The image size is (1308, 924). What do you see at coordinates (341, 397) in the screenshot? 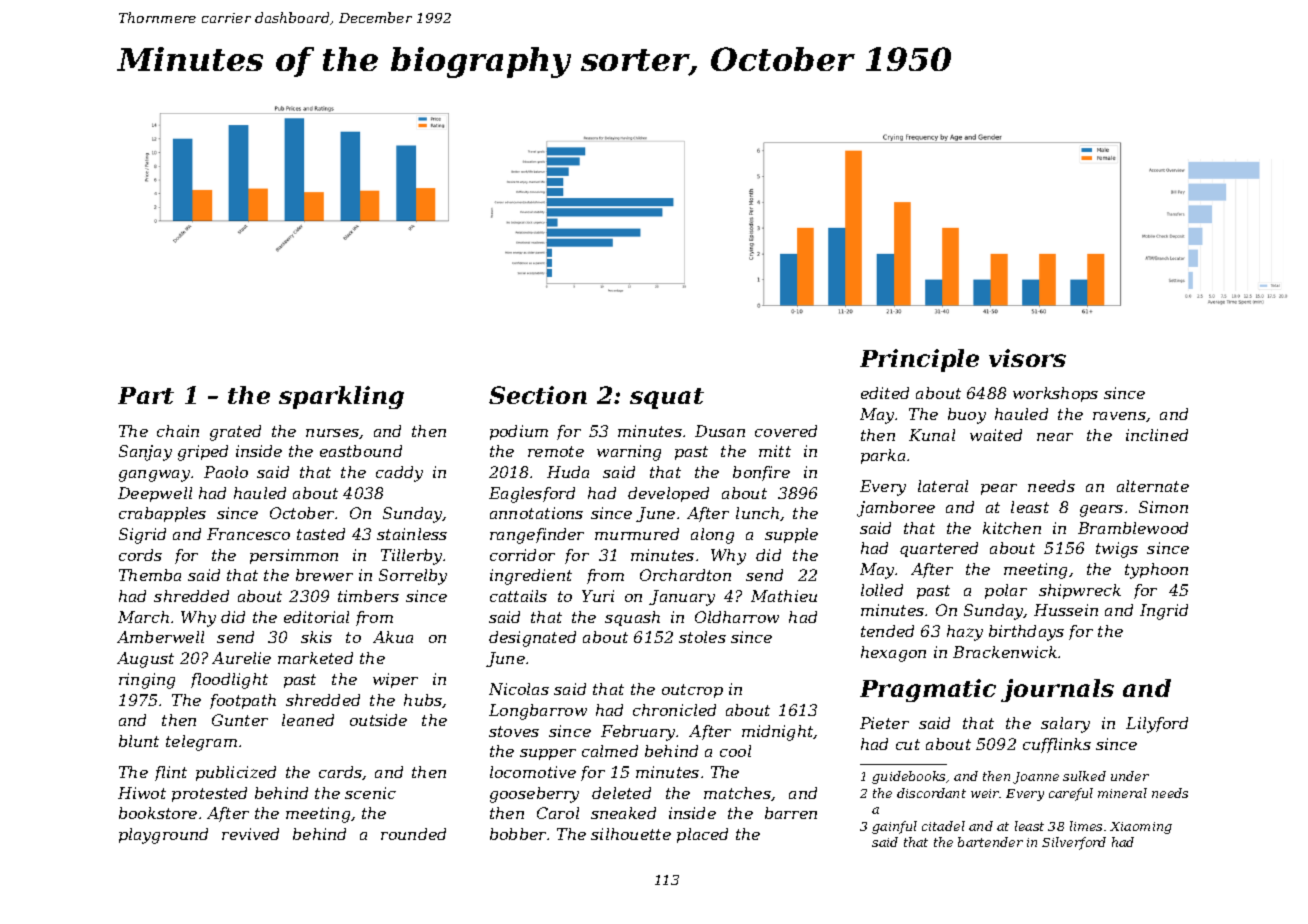
I see `sparkling` at bounding box center [341, 397].
